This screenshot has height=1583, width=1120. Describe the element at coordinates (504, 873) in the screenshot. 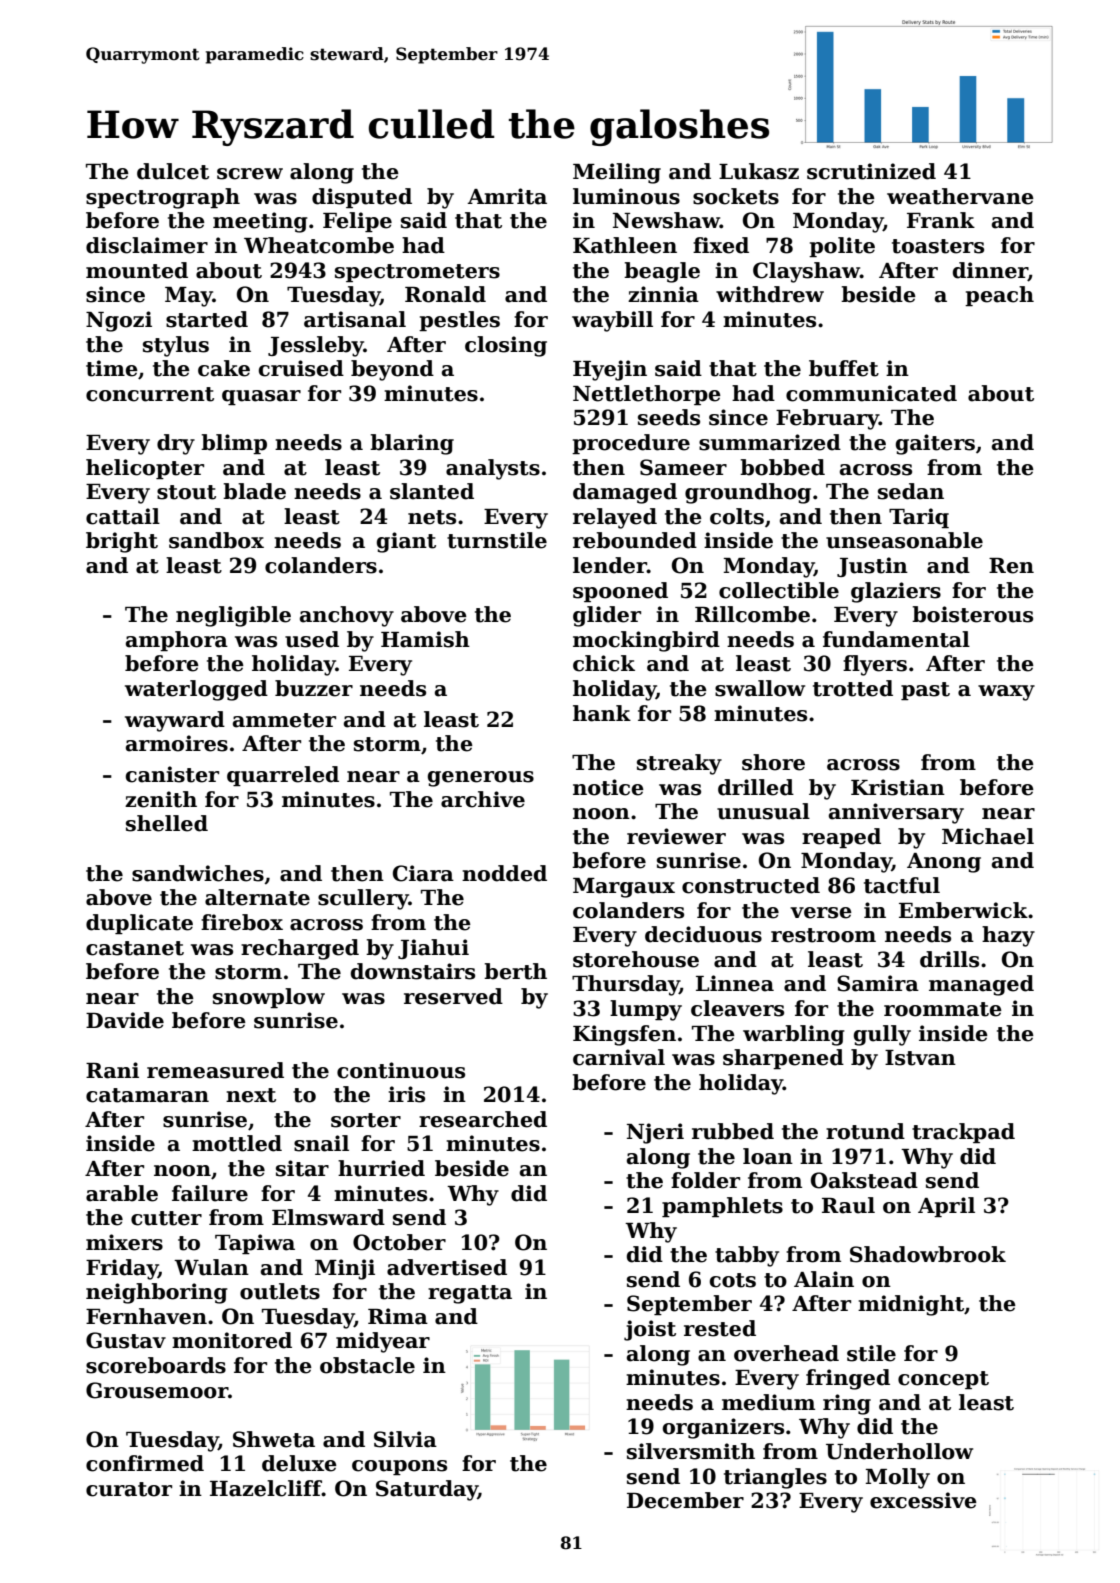

I see `nodded` at that location.
